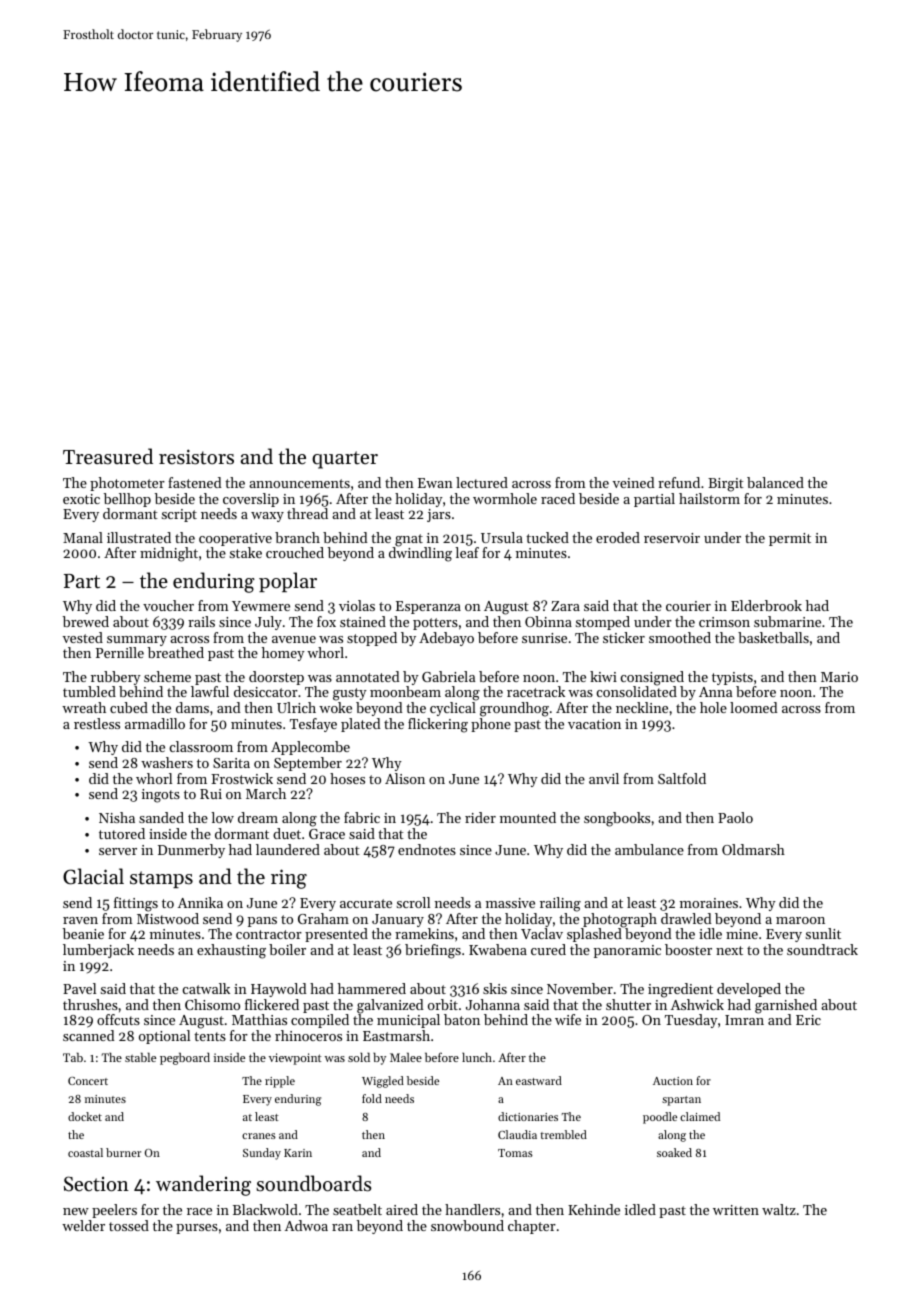  I want to click on Auction, so click(673, 1081).
